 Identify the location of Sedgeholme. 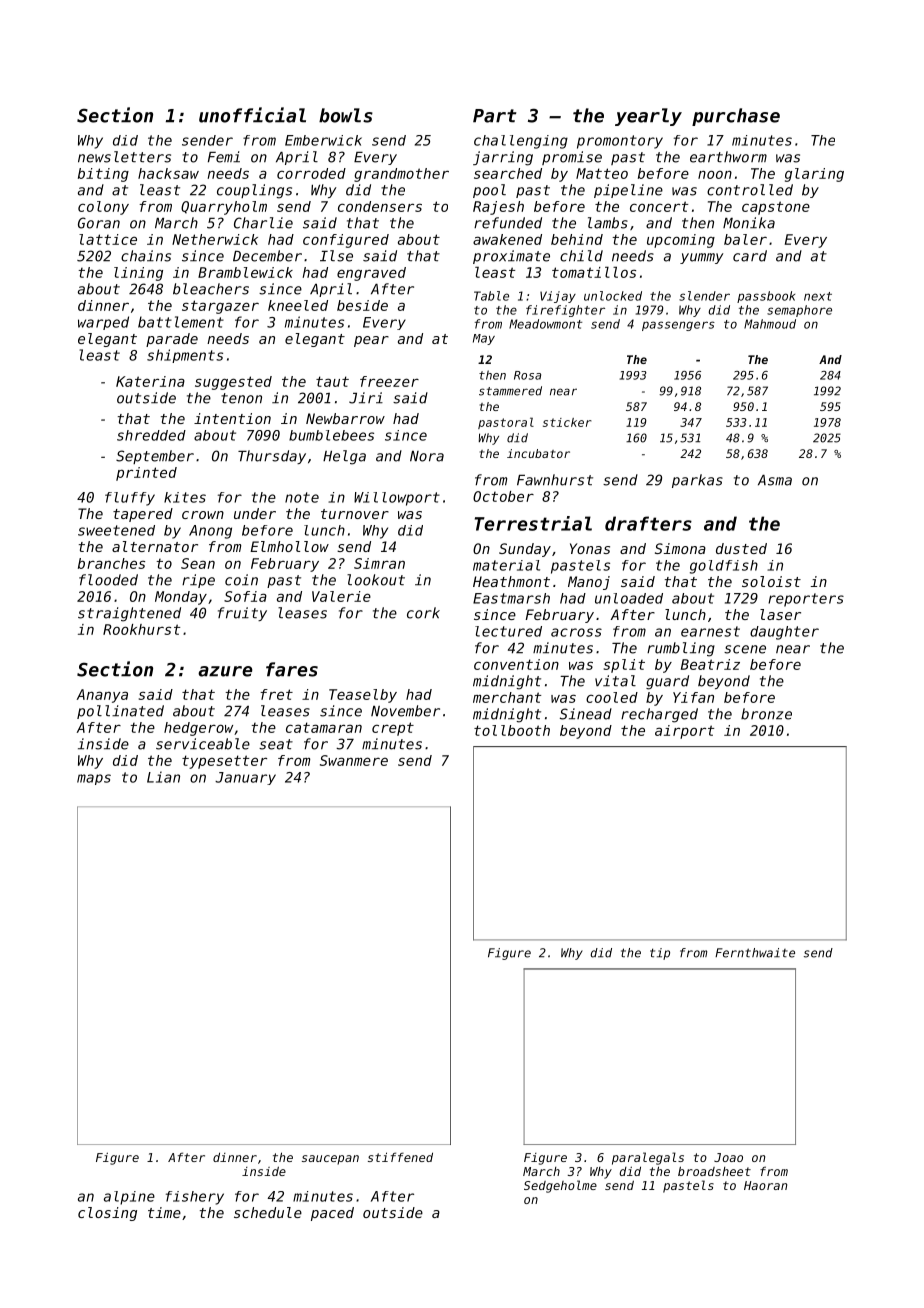
(560, 1186).
